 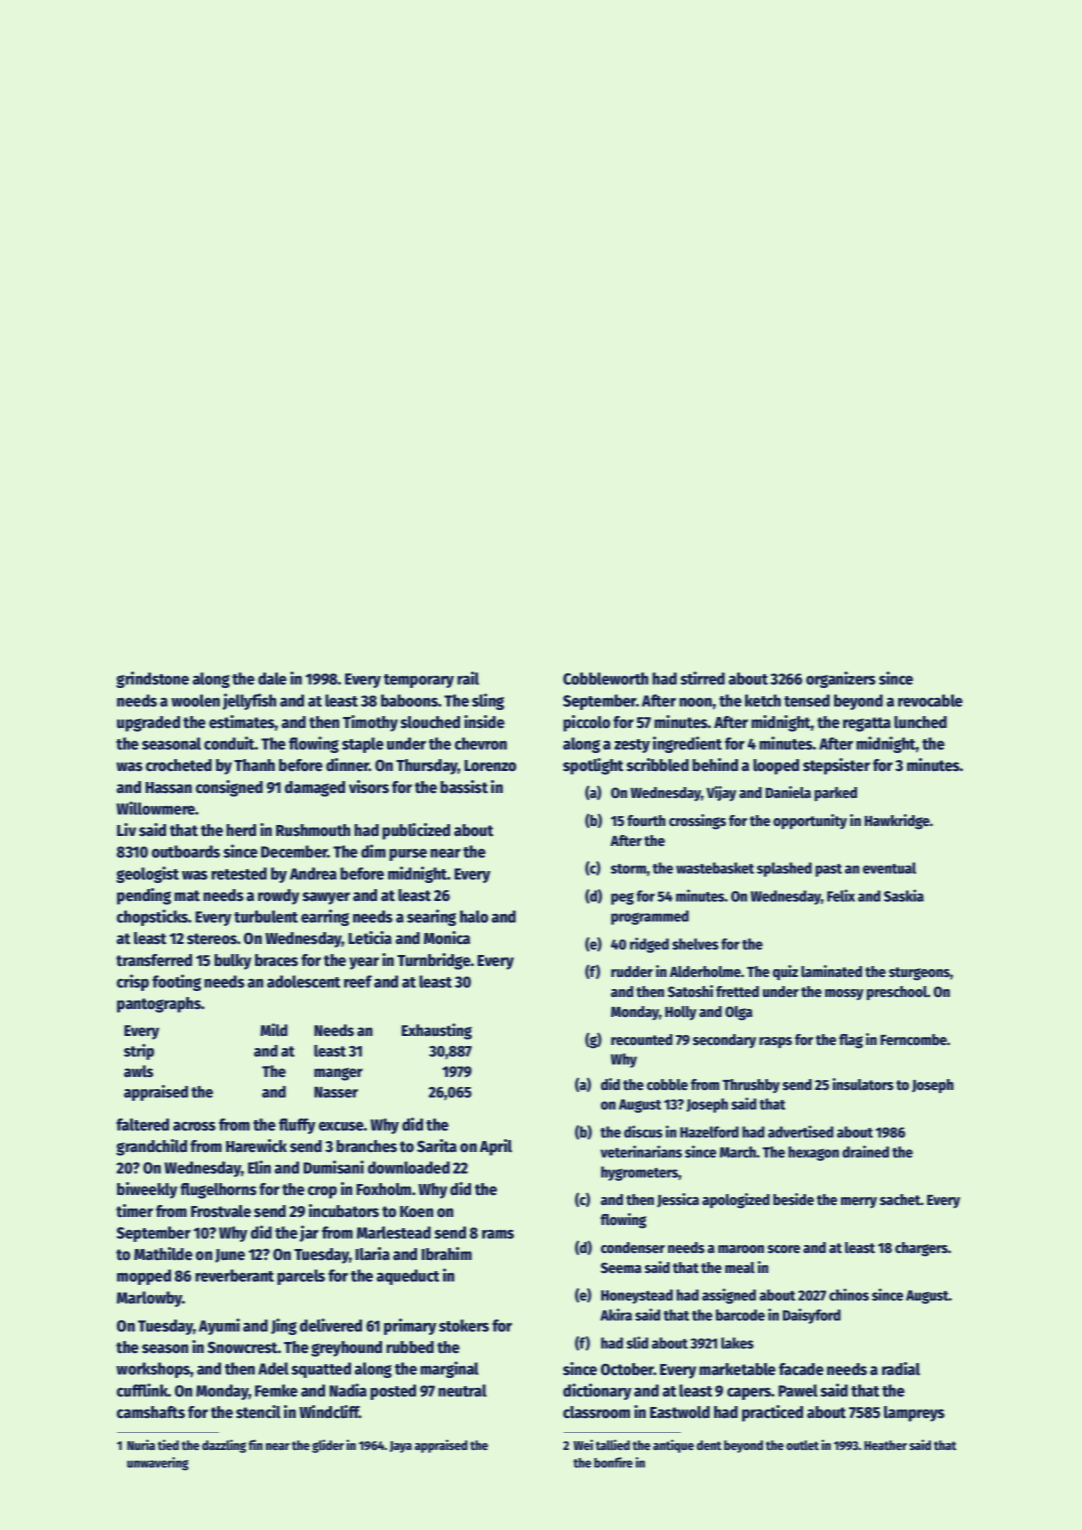 What do you see at coordinates (695, 702) in the screenshot?
I see `noon` at bounding box center [695, 702].
